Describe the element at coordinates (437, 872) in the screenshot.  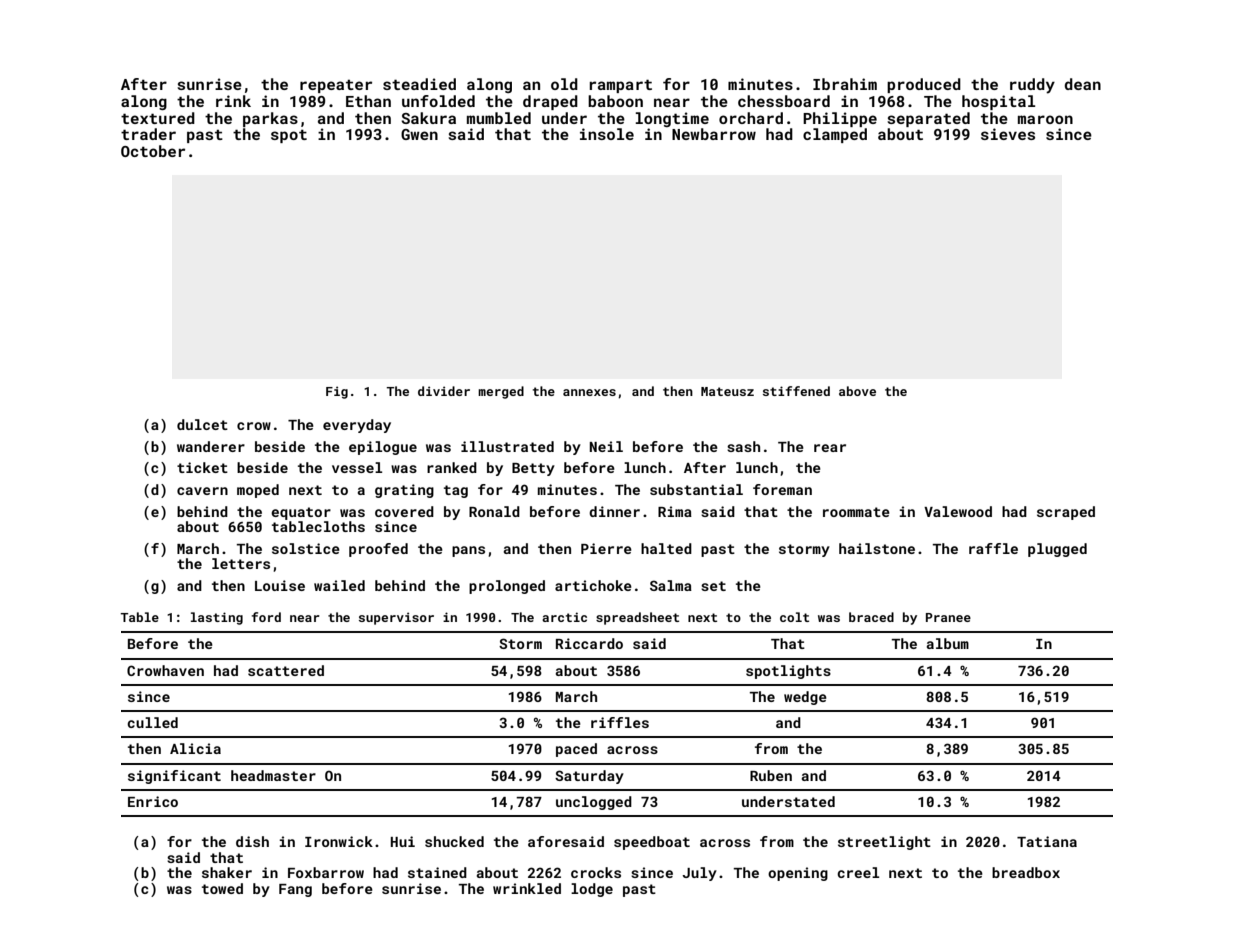
I see `stained` at that location.
